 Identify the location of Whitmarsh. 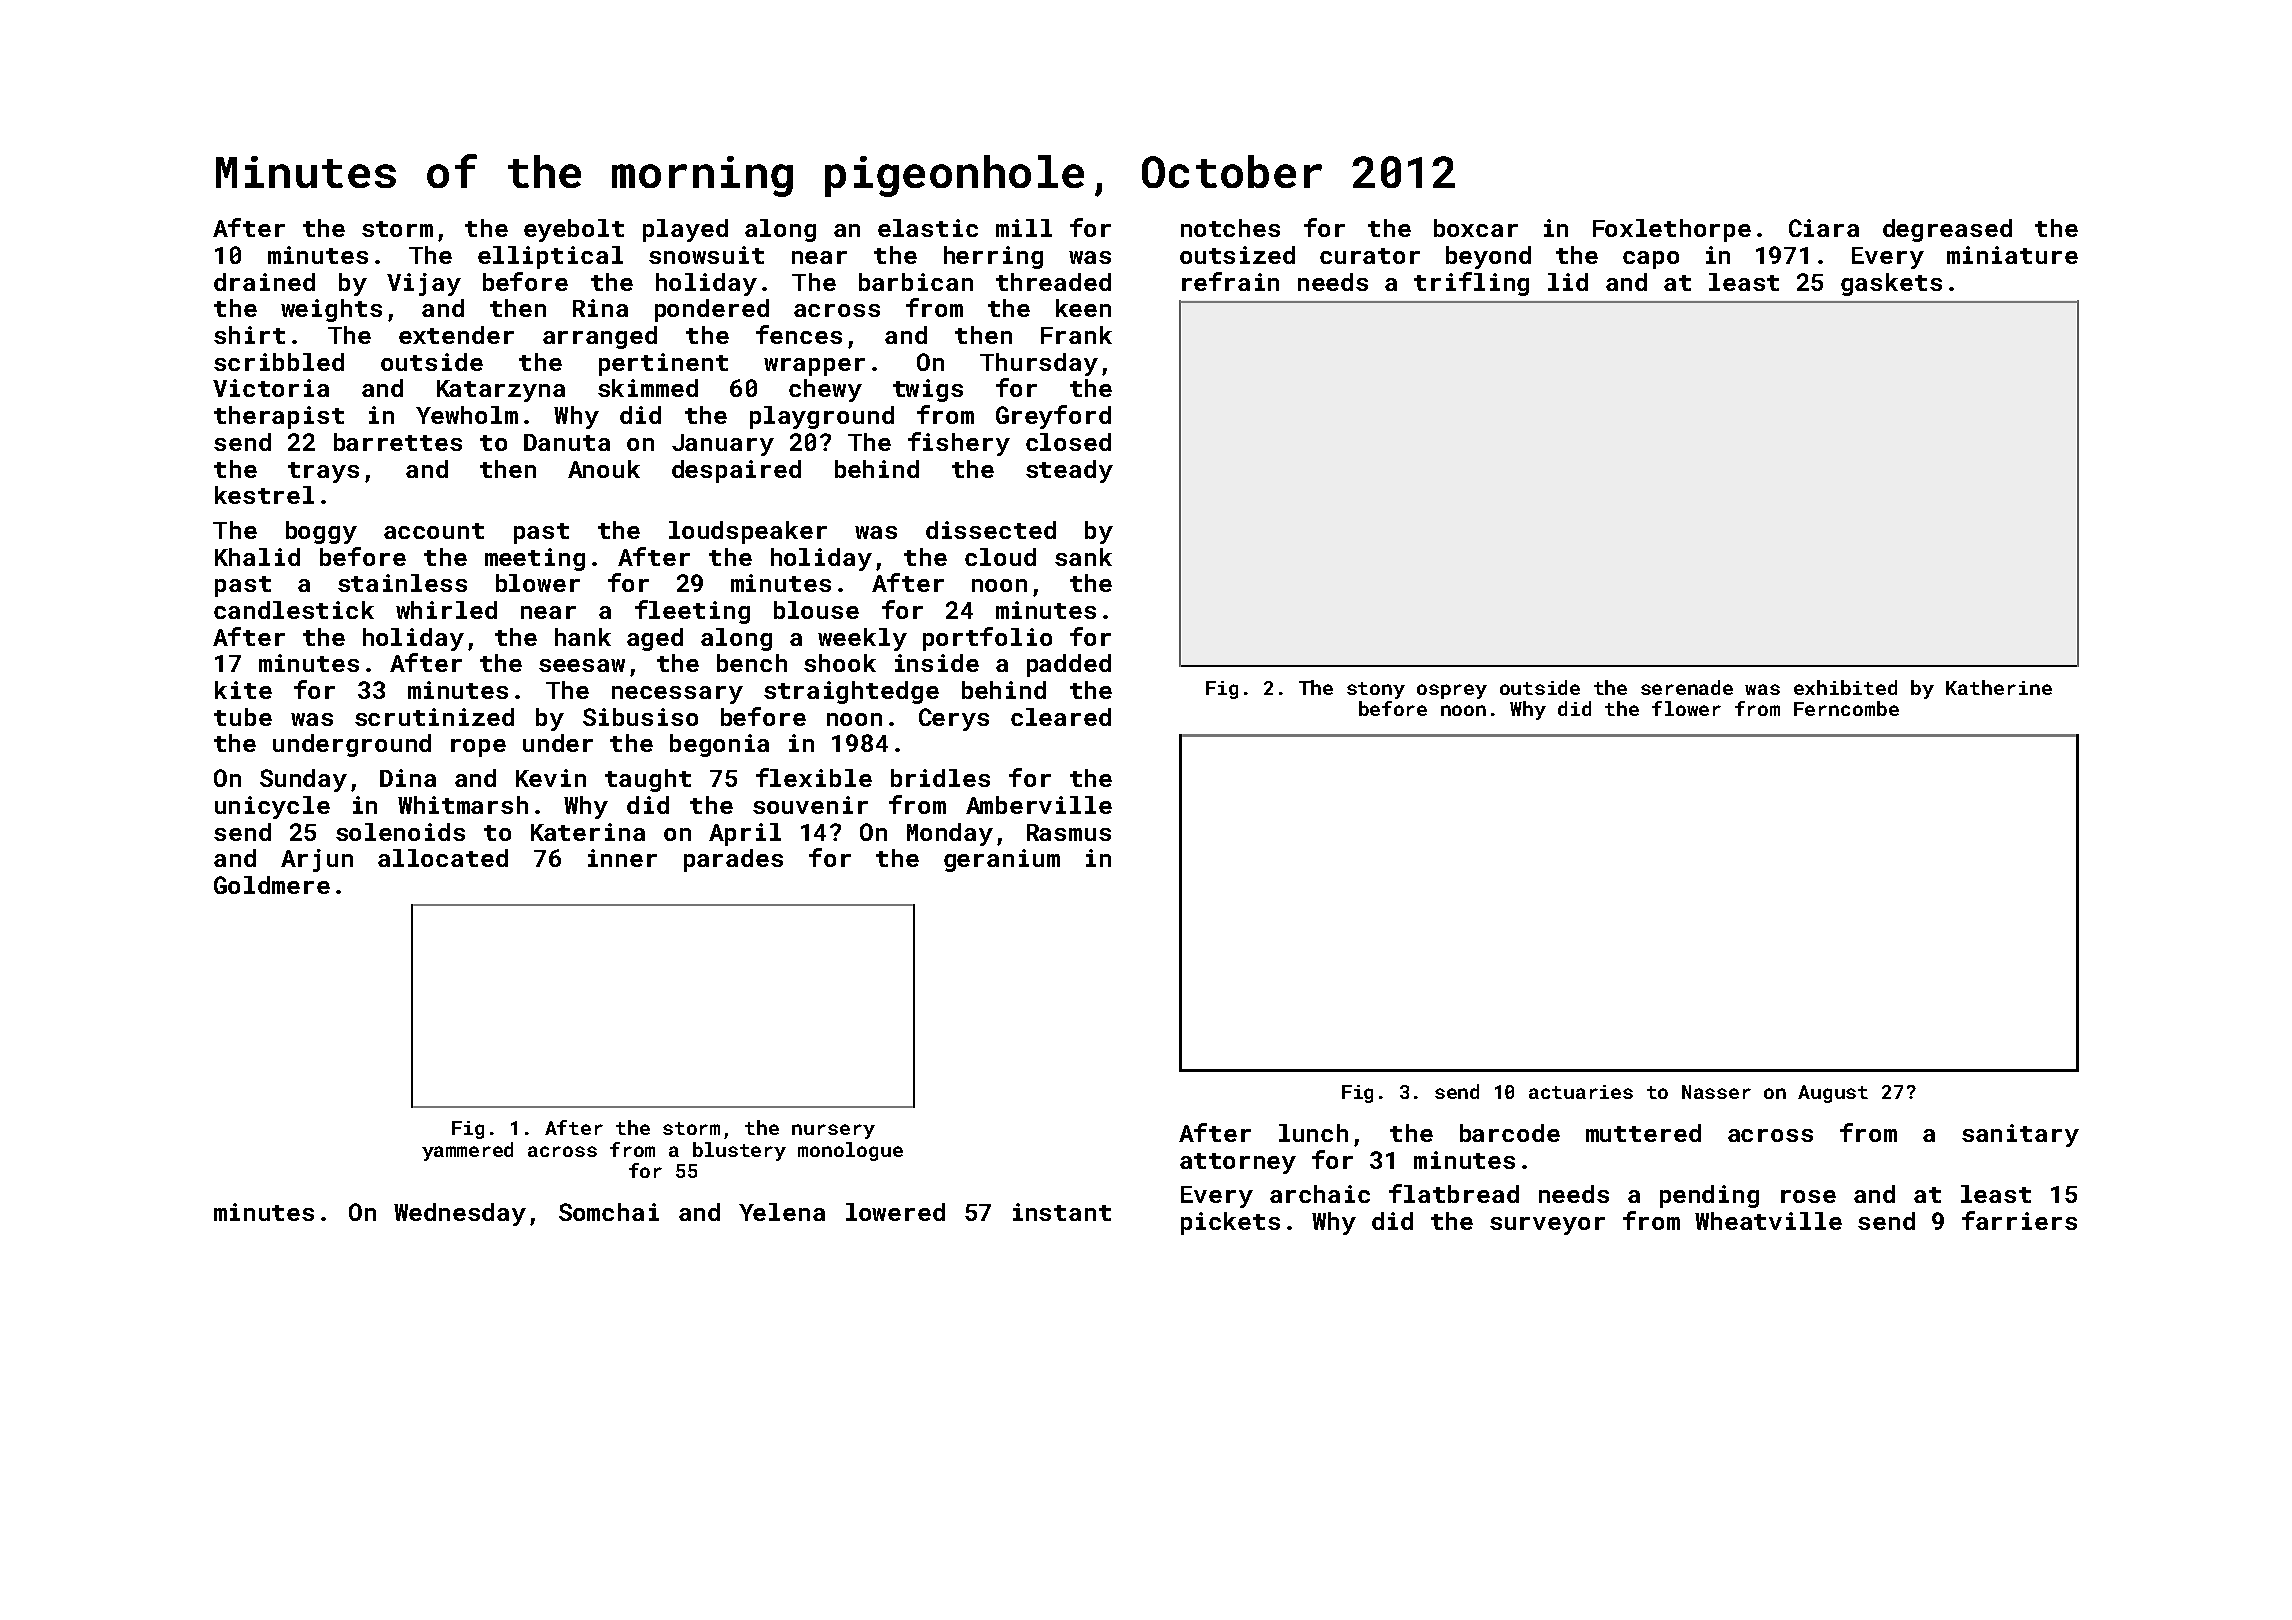
(463, 805).
